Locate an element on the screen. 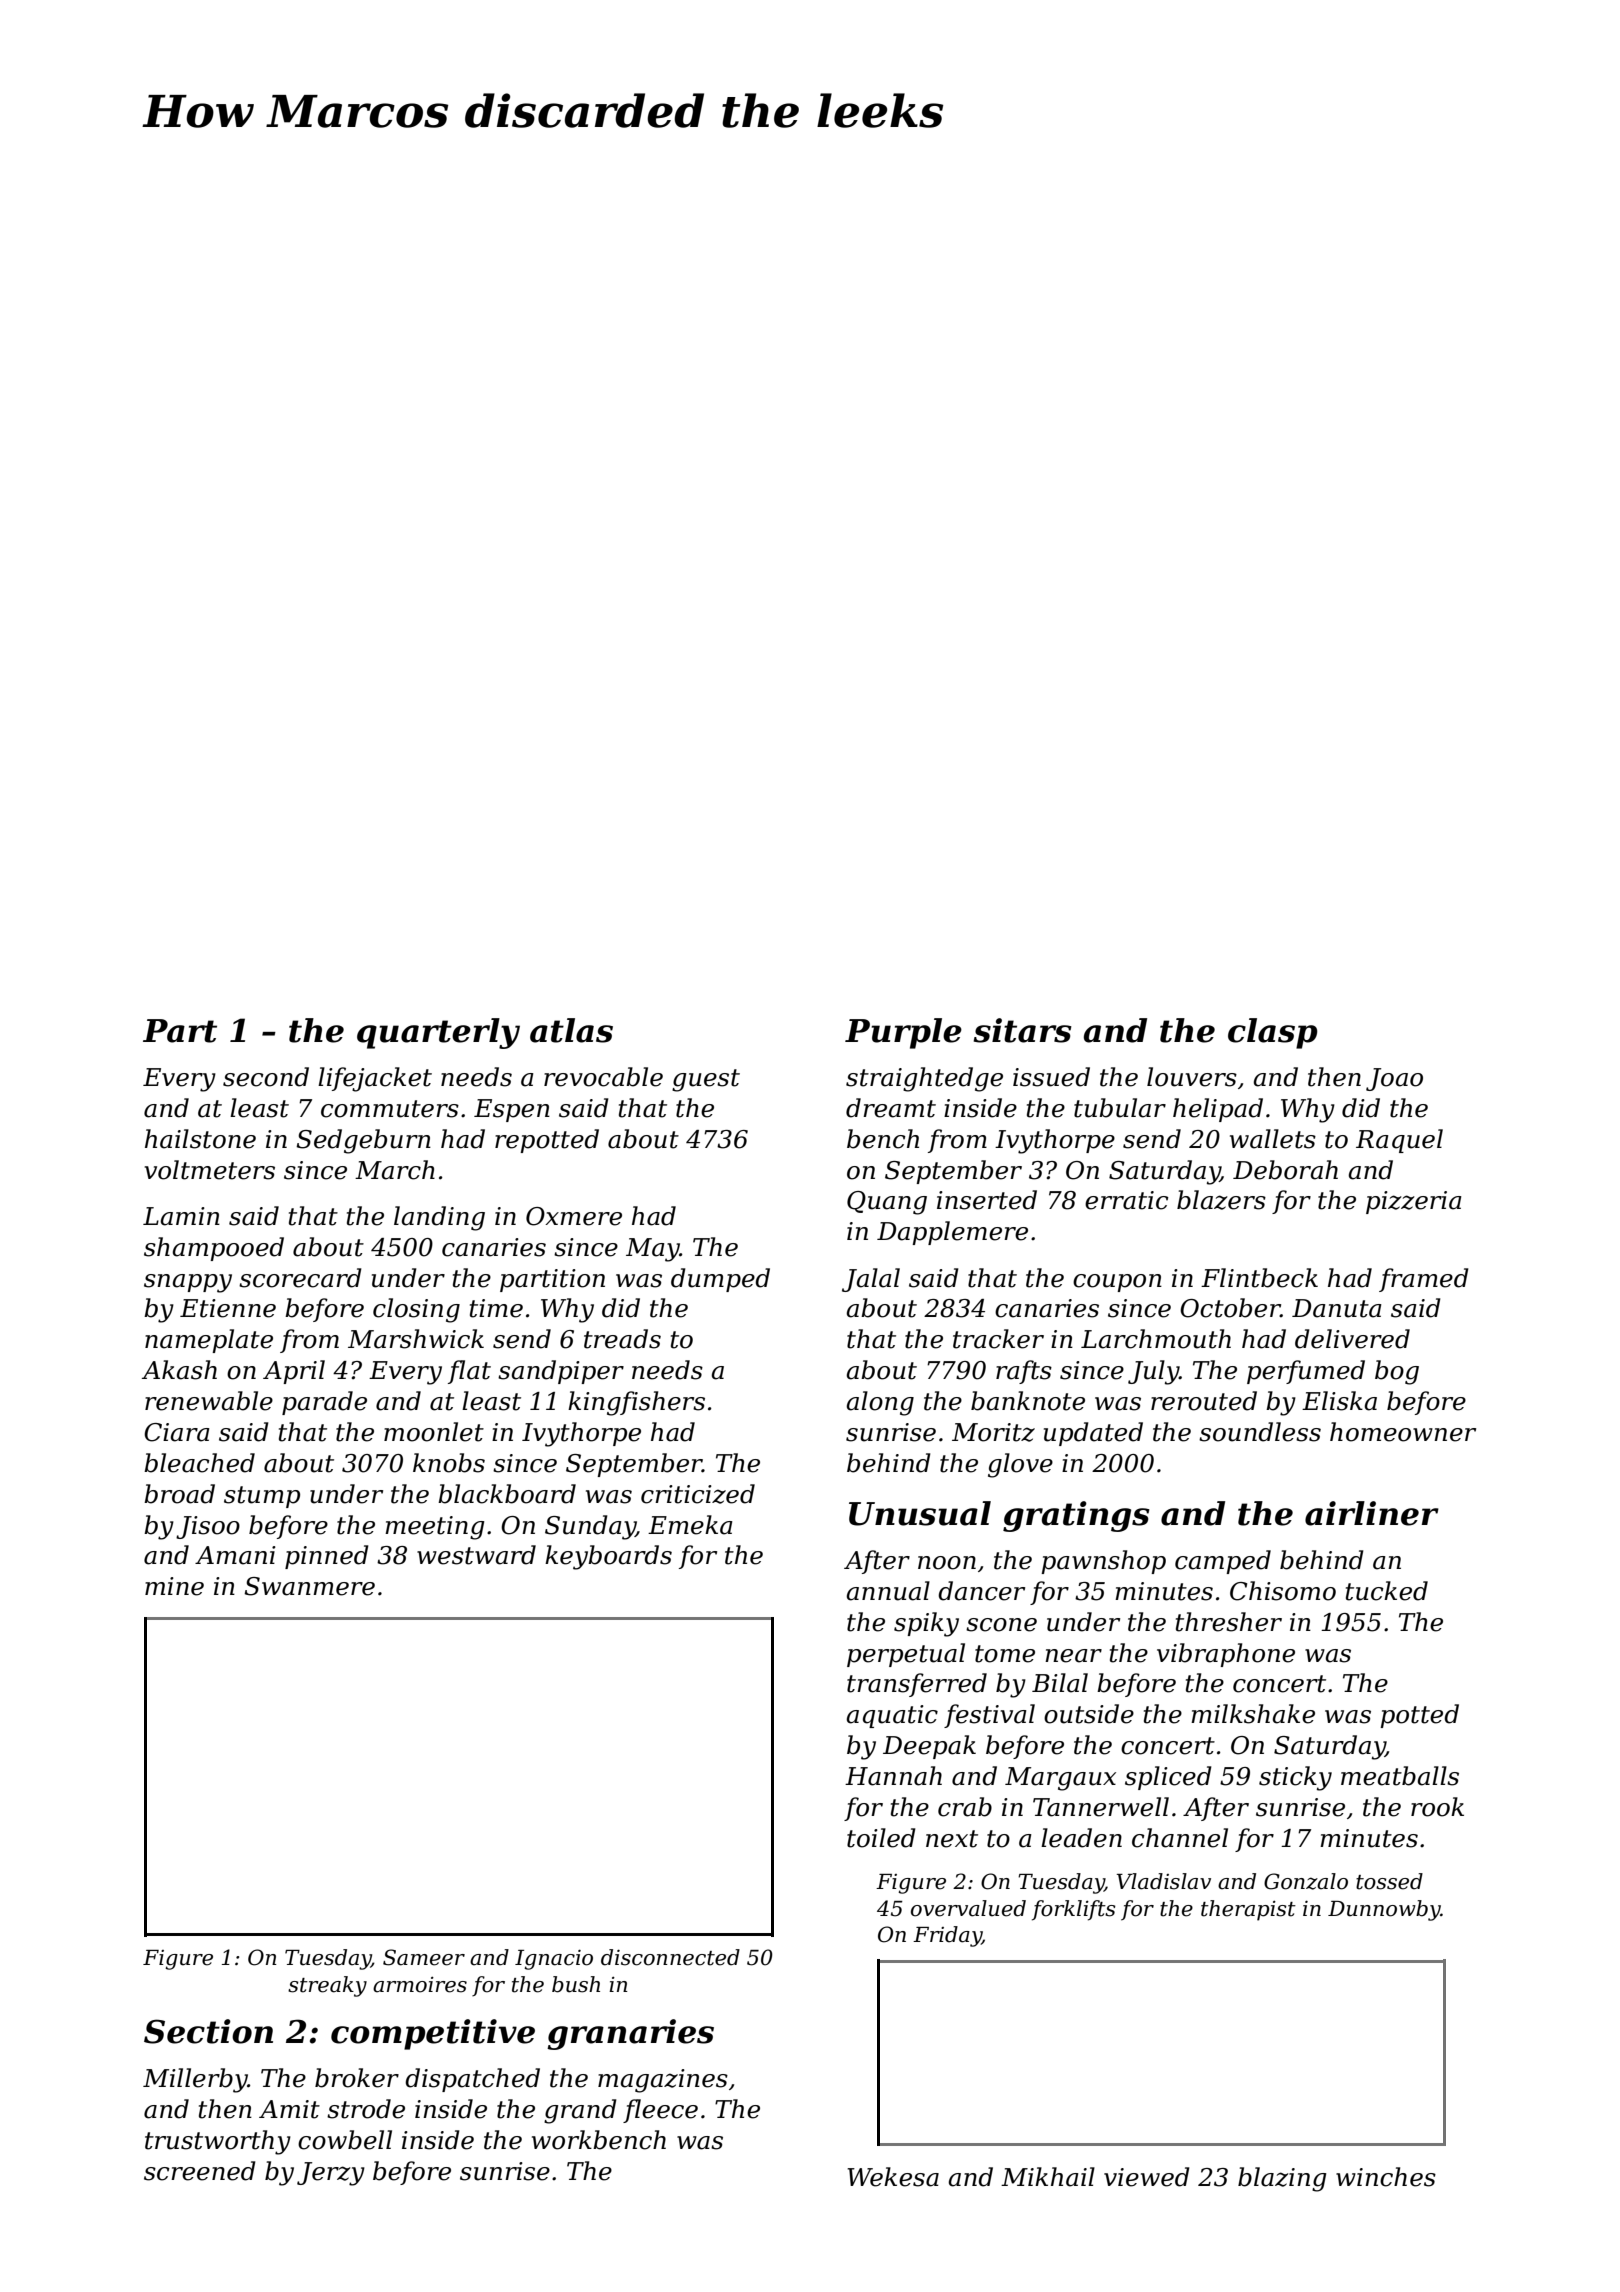 The height and width of the screenshot is (2292, 1620). sitars is located at coordinates (1022, 1030).
